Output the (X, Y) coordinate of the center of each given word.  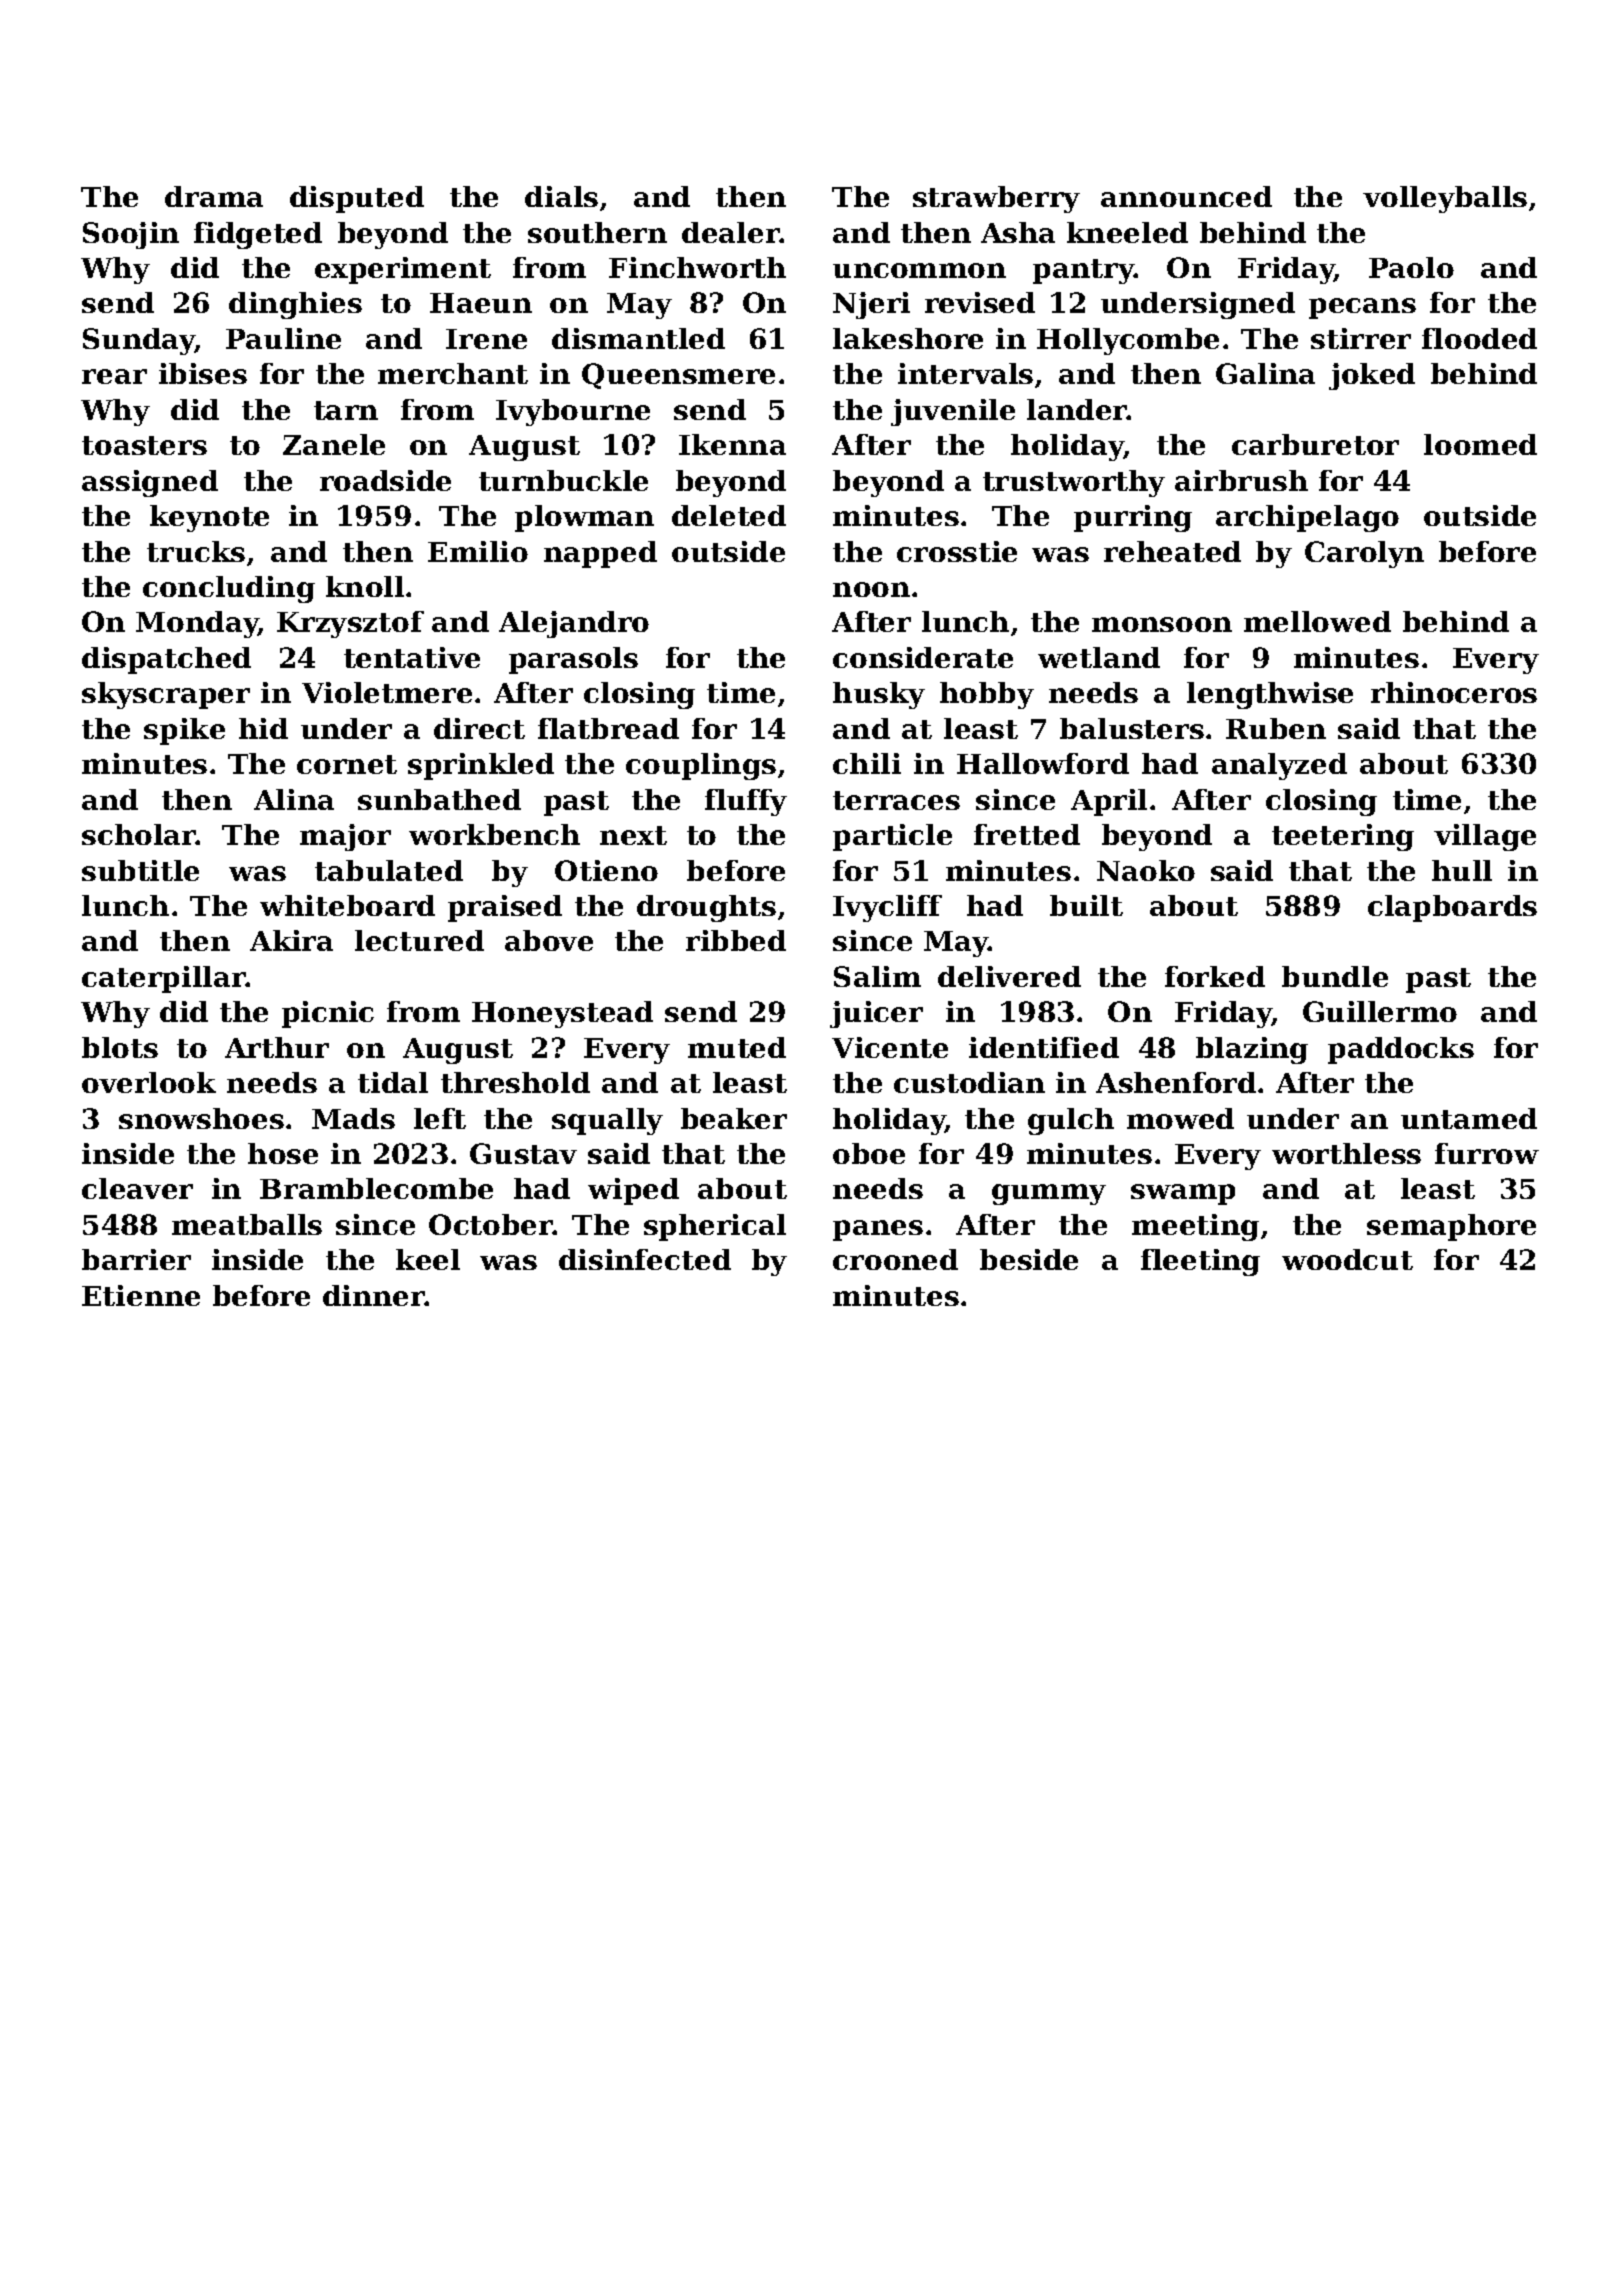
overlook (149, 1082)
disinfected (645, 1259)
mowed (1180, 1118)
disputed (357, 199)
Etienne (141, 1295)
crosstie (957, 551)
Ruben (1276, 728)
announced (1186, 196)
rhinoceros (1454, 692)
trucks (196, 551)
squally (607, 1121)
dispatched (166, 660)
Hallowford (1043, 763)
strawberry (996, 199)
